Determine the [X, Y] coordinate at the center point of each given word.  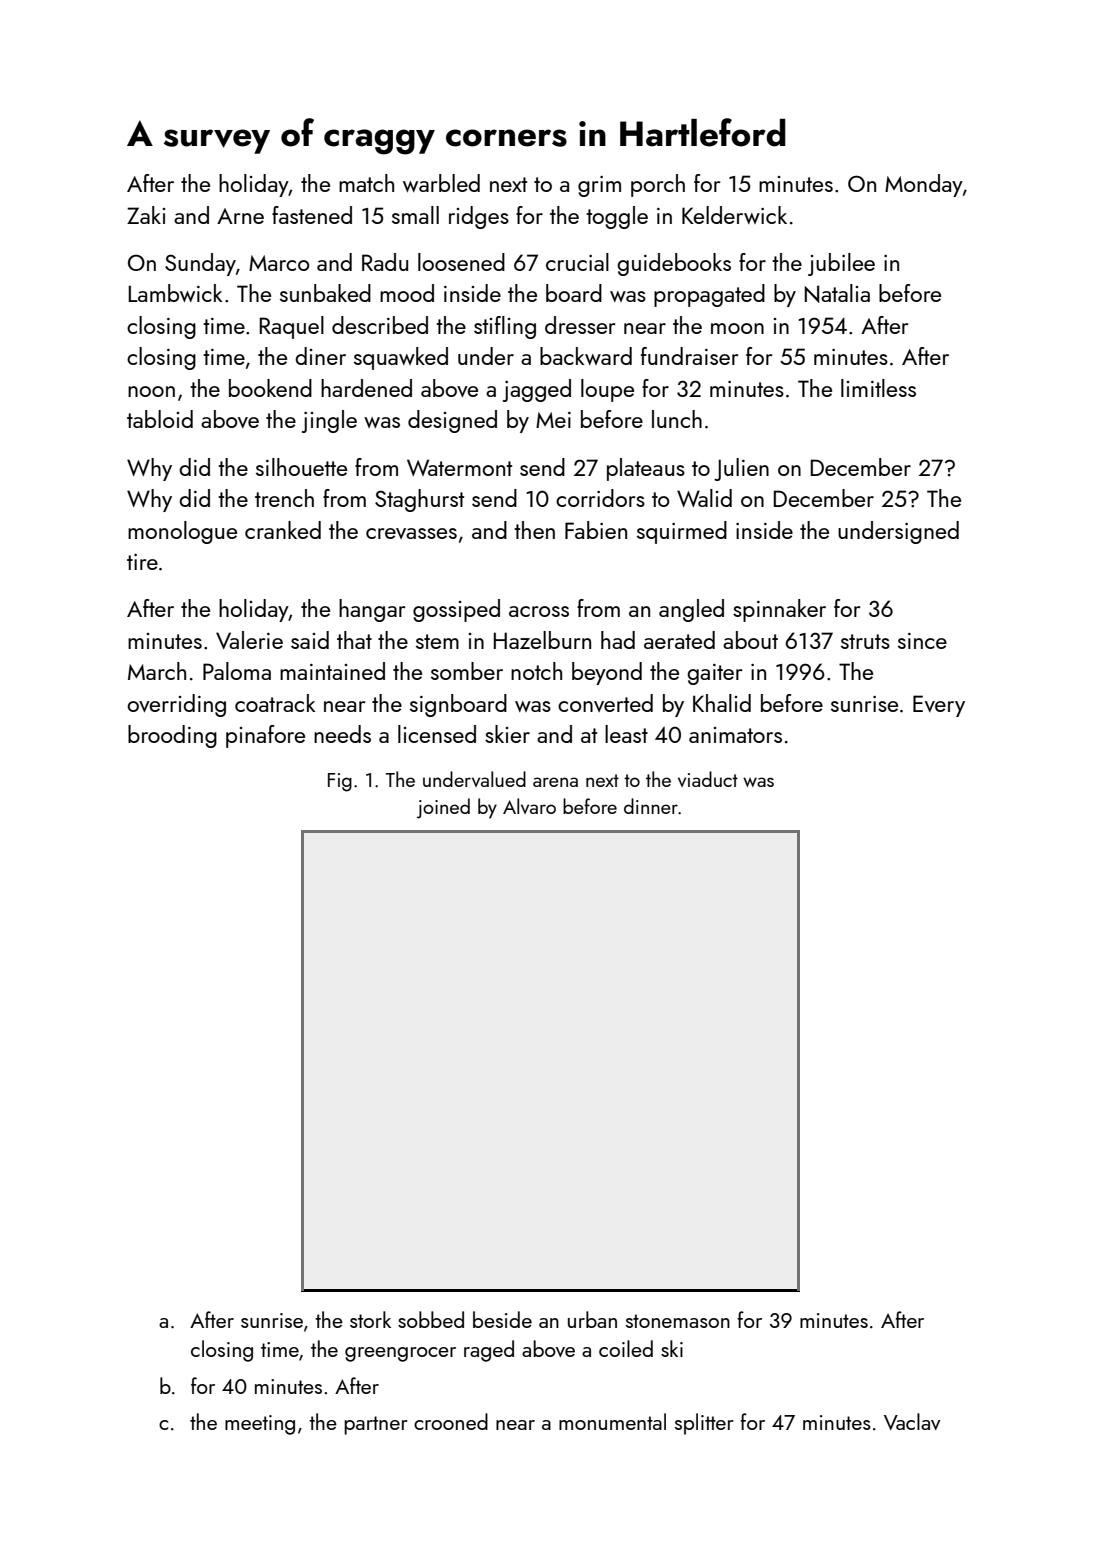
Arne [240, 216]
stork [370, 1319]
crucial [577, 262]
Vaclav [912, 1421]
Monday [924, 185]
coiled [626, 1348]
